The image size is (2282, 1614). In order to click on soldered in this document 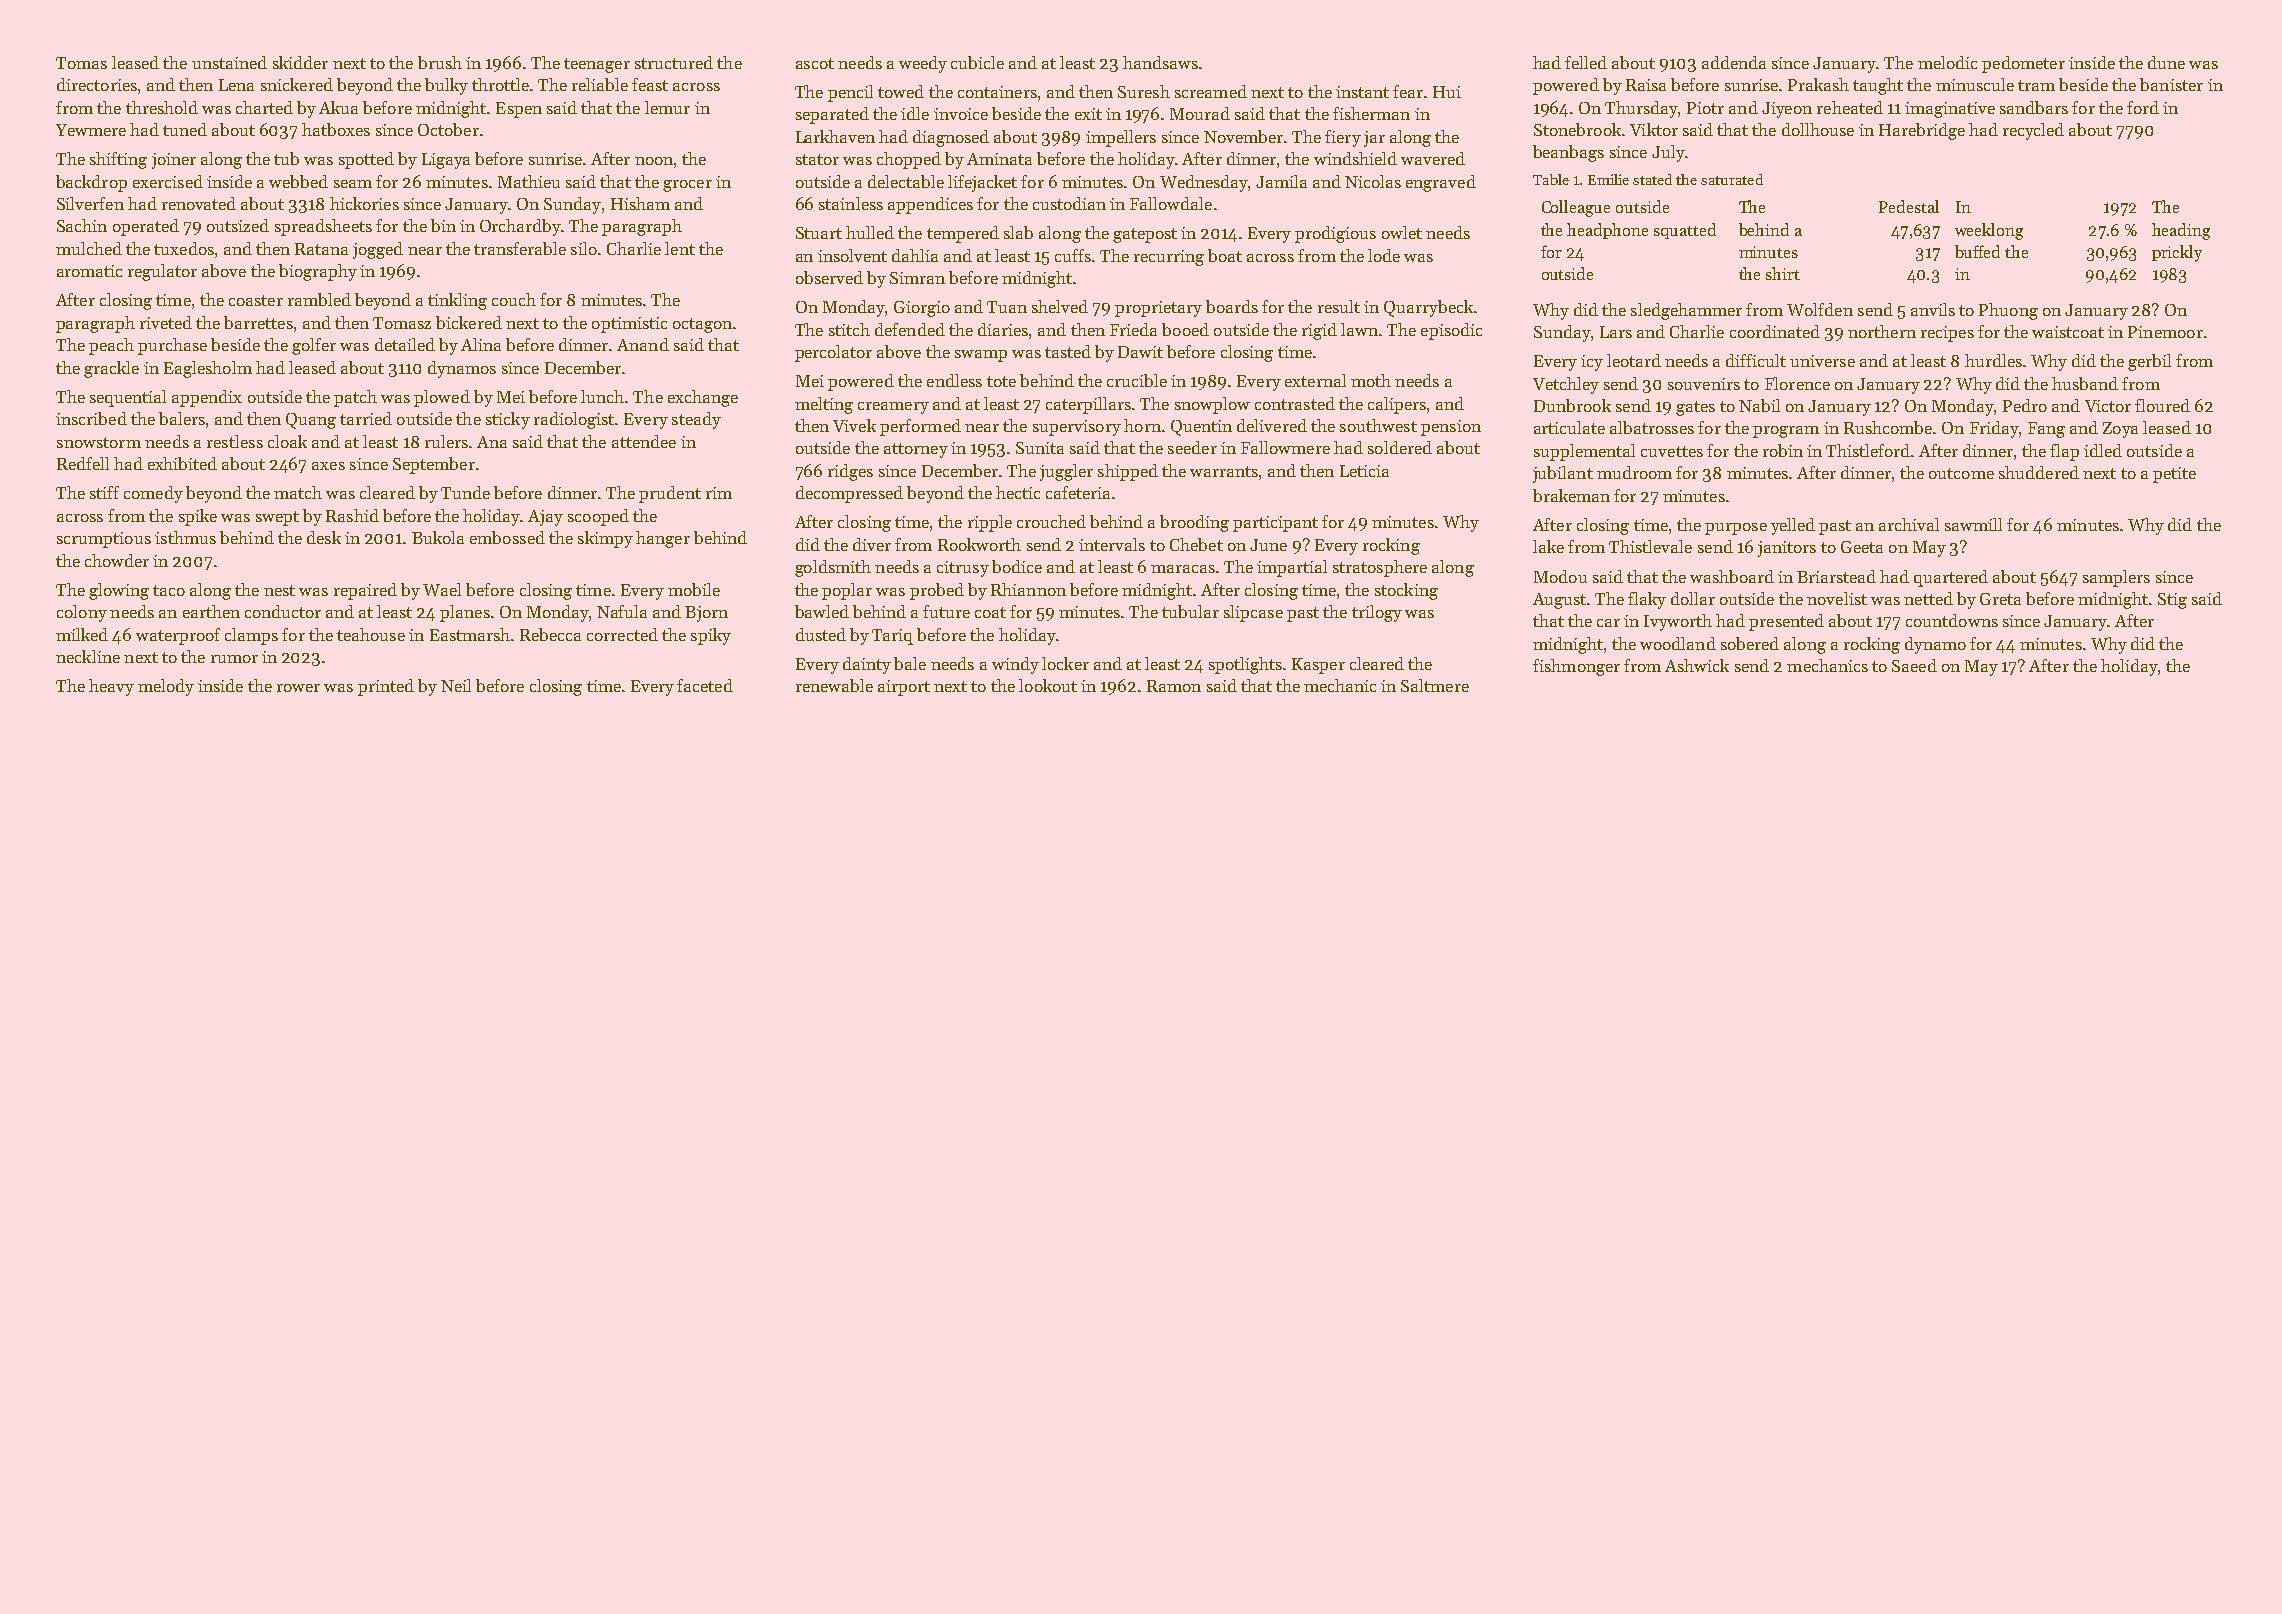, I will do `click(1400, 447)`.
